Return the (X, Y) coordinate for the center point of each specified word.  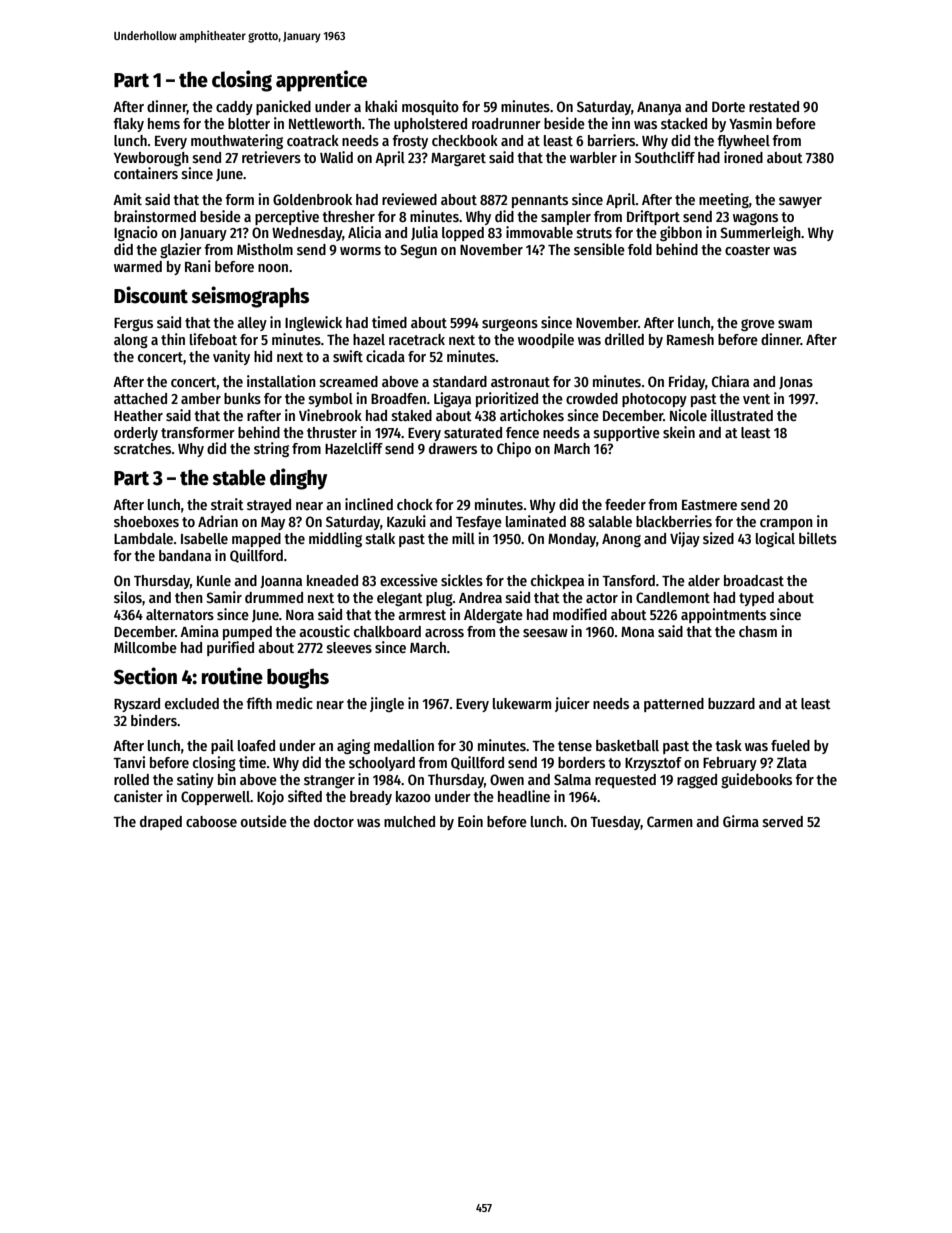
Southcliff (665, 157)
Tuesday (615, 823)
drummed (274, 597)
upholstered (430, 125)
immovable (539, 232)
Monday (572, 540)
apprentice (321, 81)
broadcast (754, 580)
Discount (151, 295)
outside (264, 821)
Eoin (470, 821)
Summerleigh (760, 233)
